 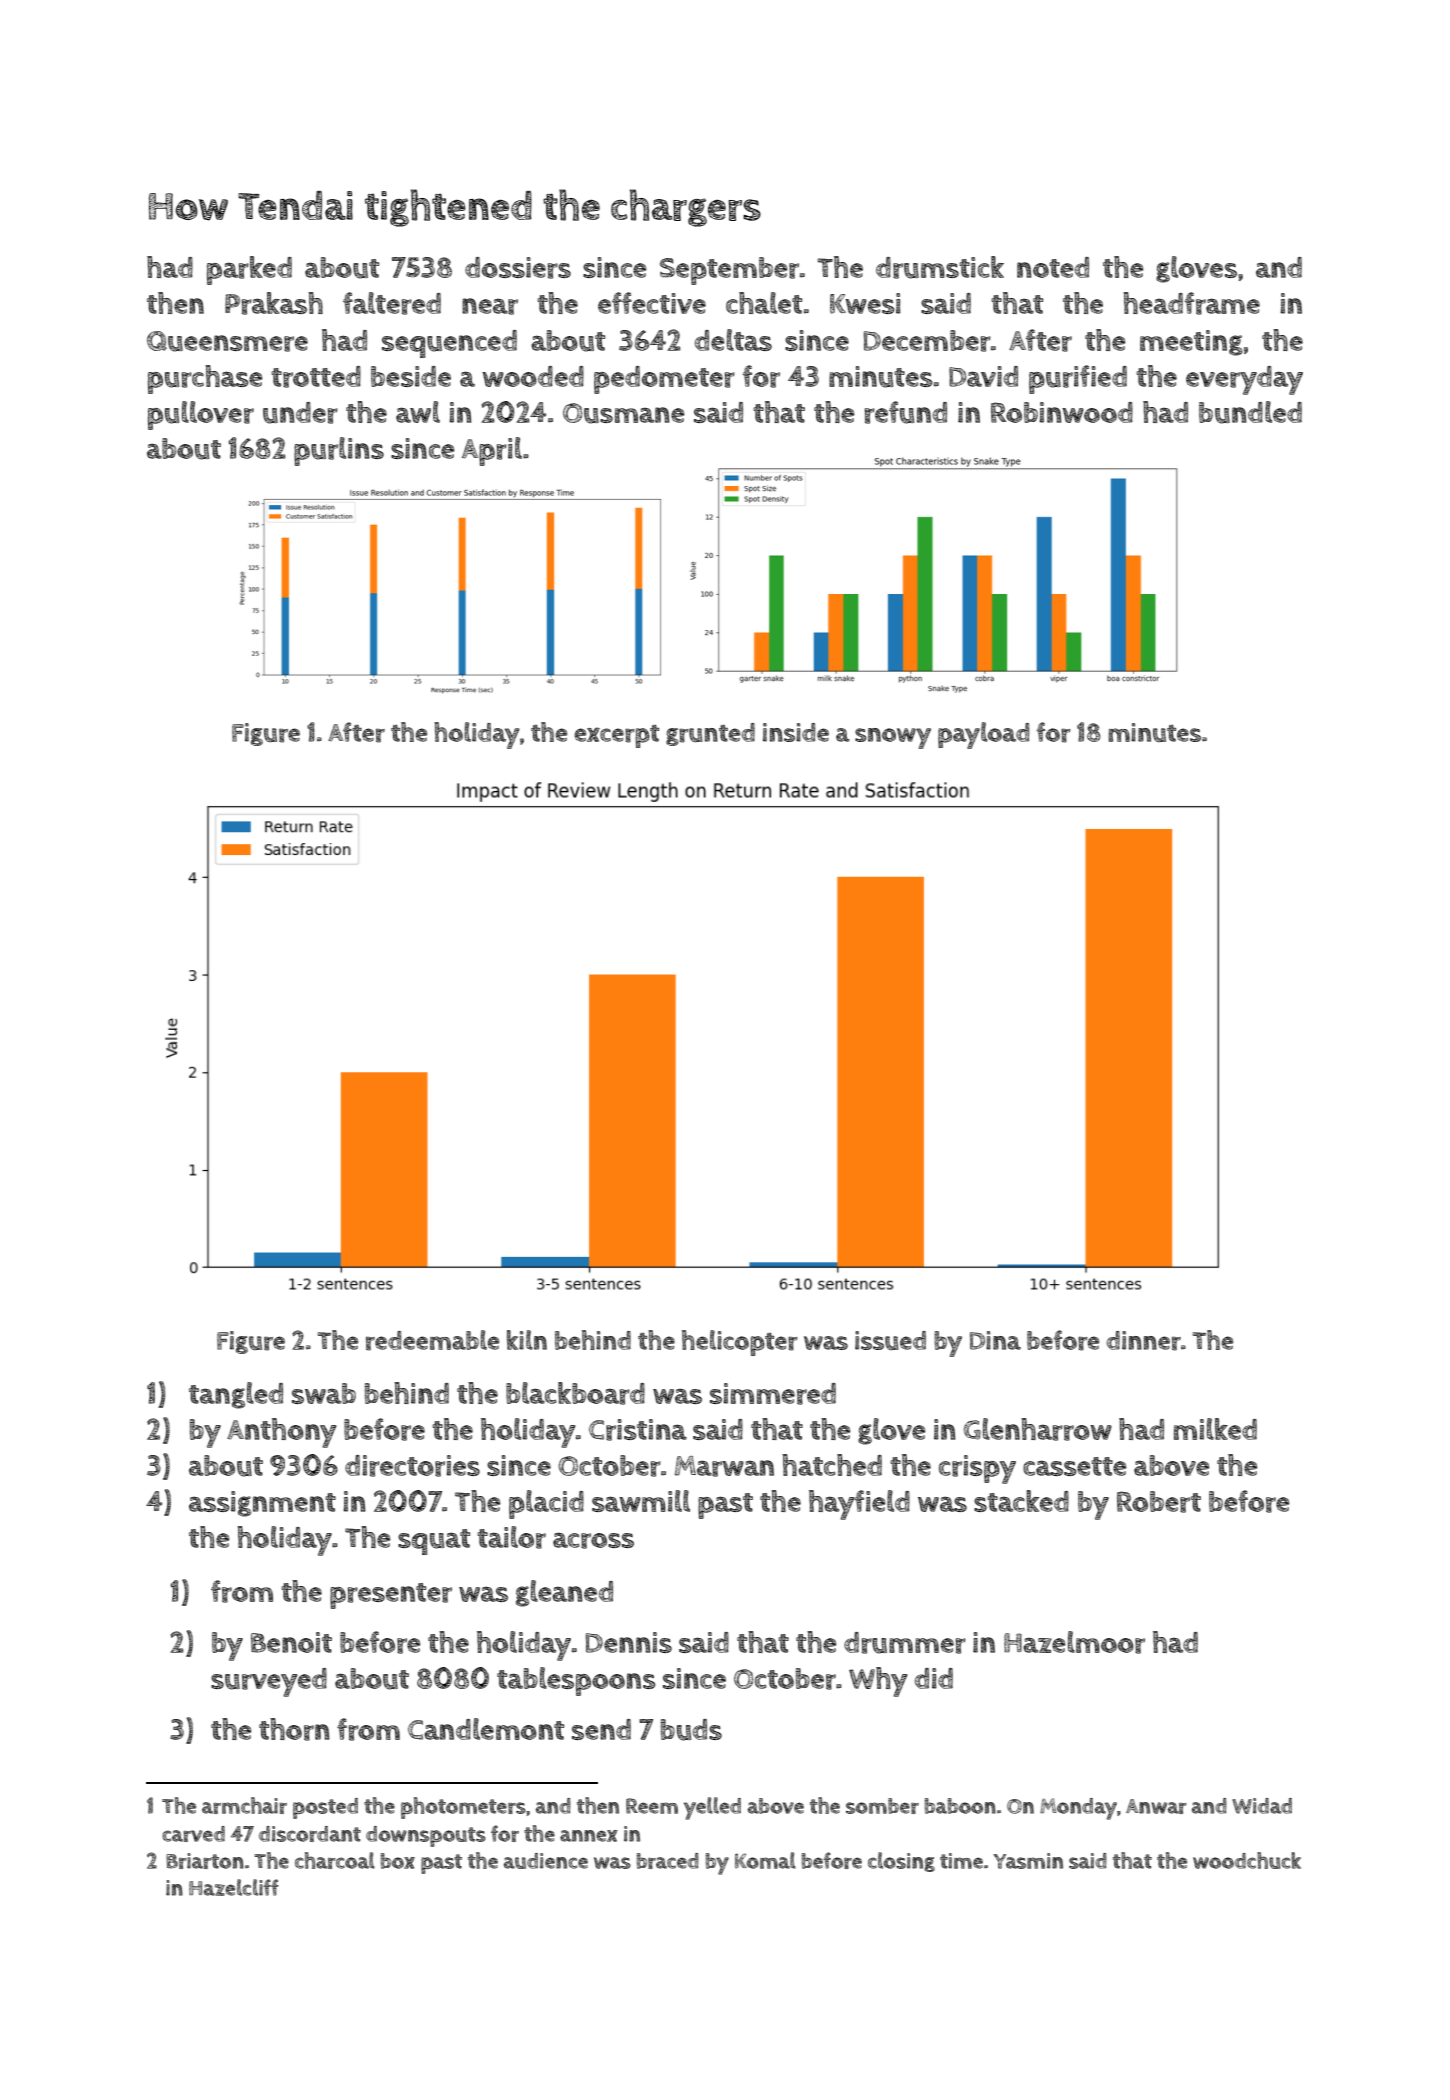 I want to click on dinner, so click(x=1143, y=1341).
